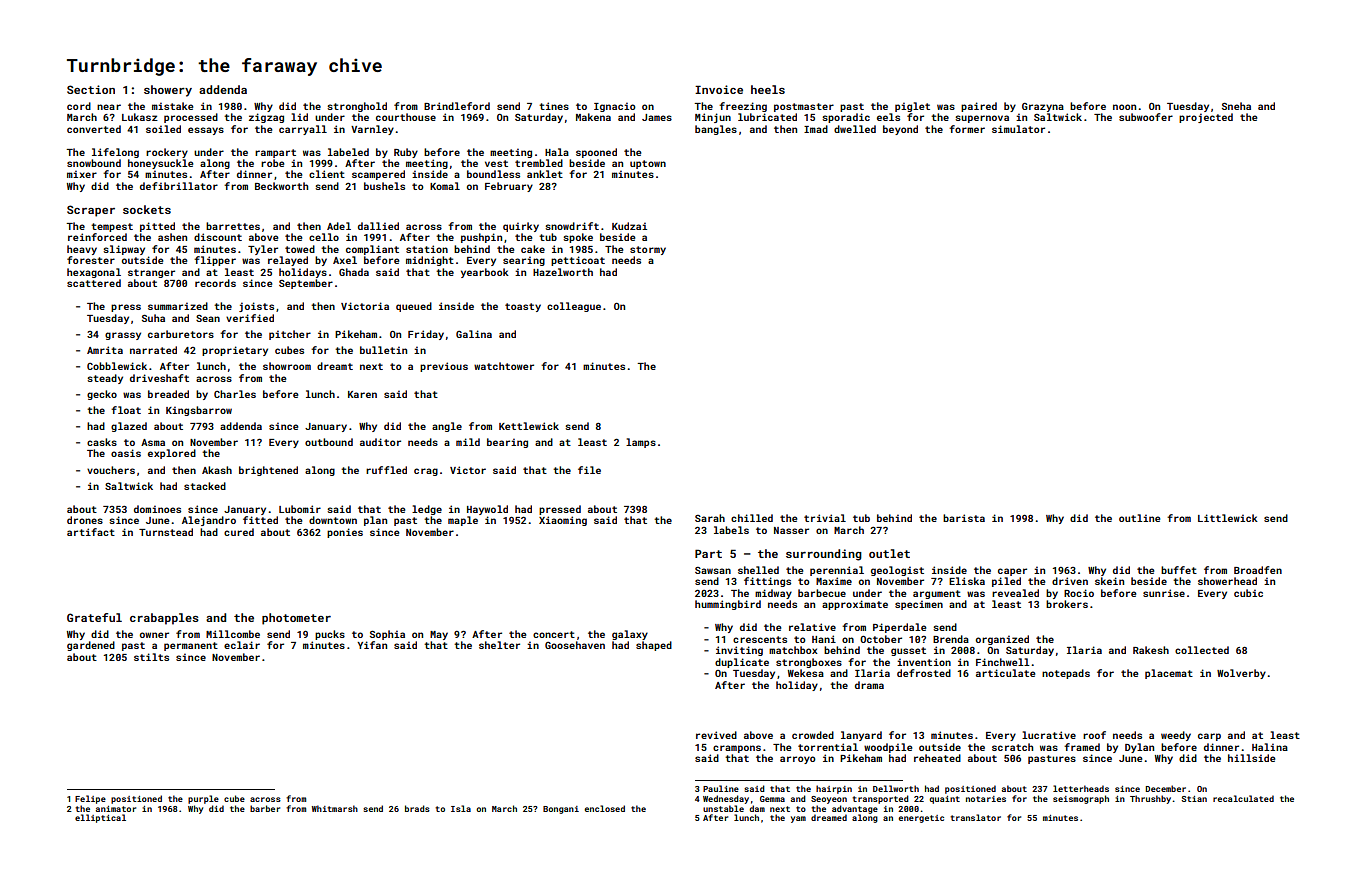  What do you see at coordinates (1228, 518) in the screenshot?
I see `Littlewick` at bounding box center [1228, 518].
